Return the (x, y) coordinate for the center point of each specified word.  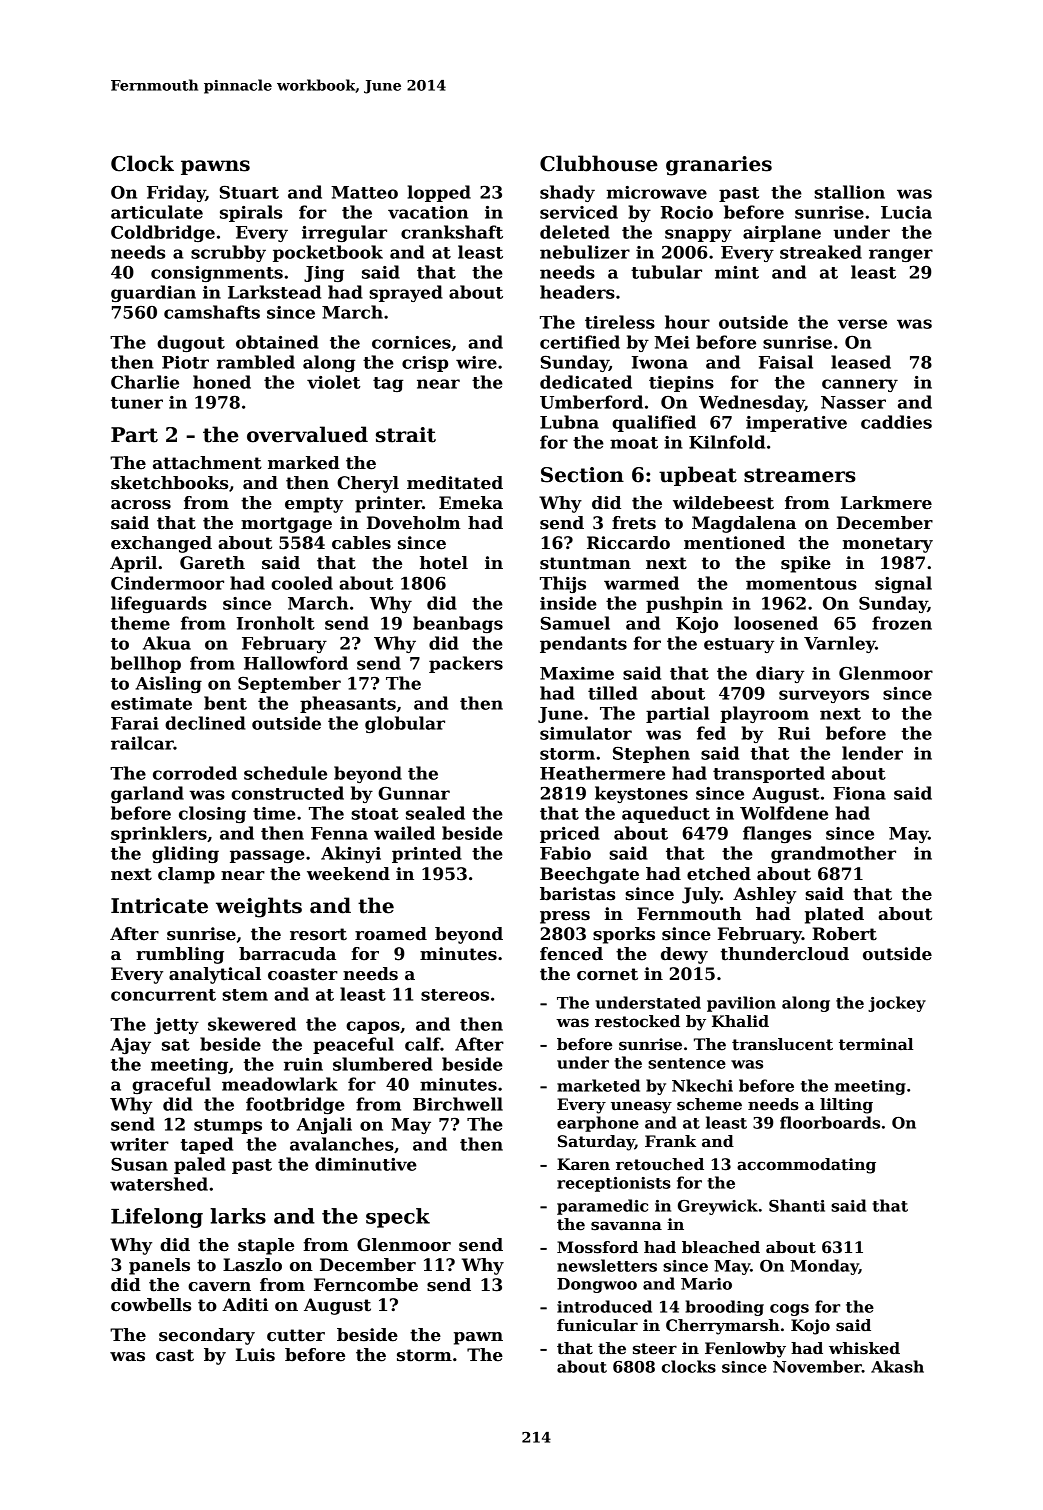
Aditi (245, 1305)
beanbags (458, 624)
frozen (902, 623)
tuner (137, 403)
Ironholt (276, 623)
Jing (324, 274)
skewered (252, 1024)
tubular (666, 272)
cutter (296, 1335)
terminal (876, 1044)
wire (476, 362)
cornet (607, 974)
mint (737, 272)
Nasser (853, 402)
